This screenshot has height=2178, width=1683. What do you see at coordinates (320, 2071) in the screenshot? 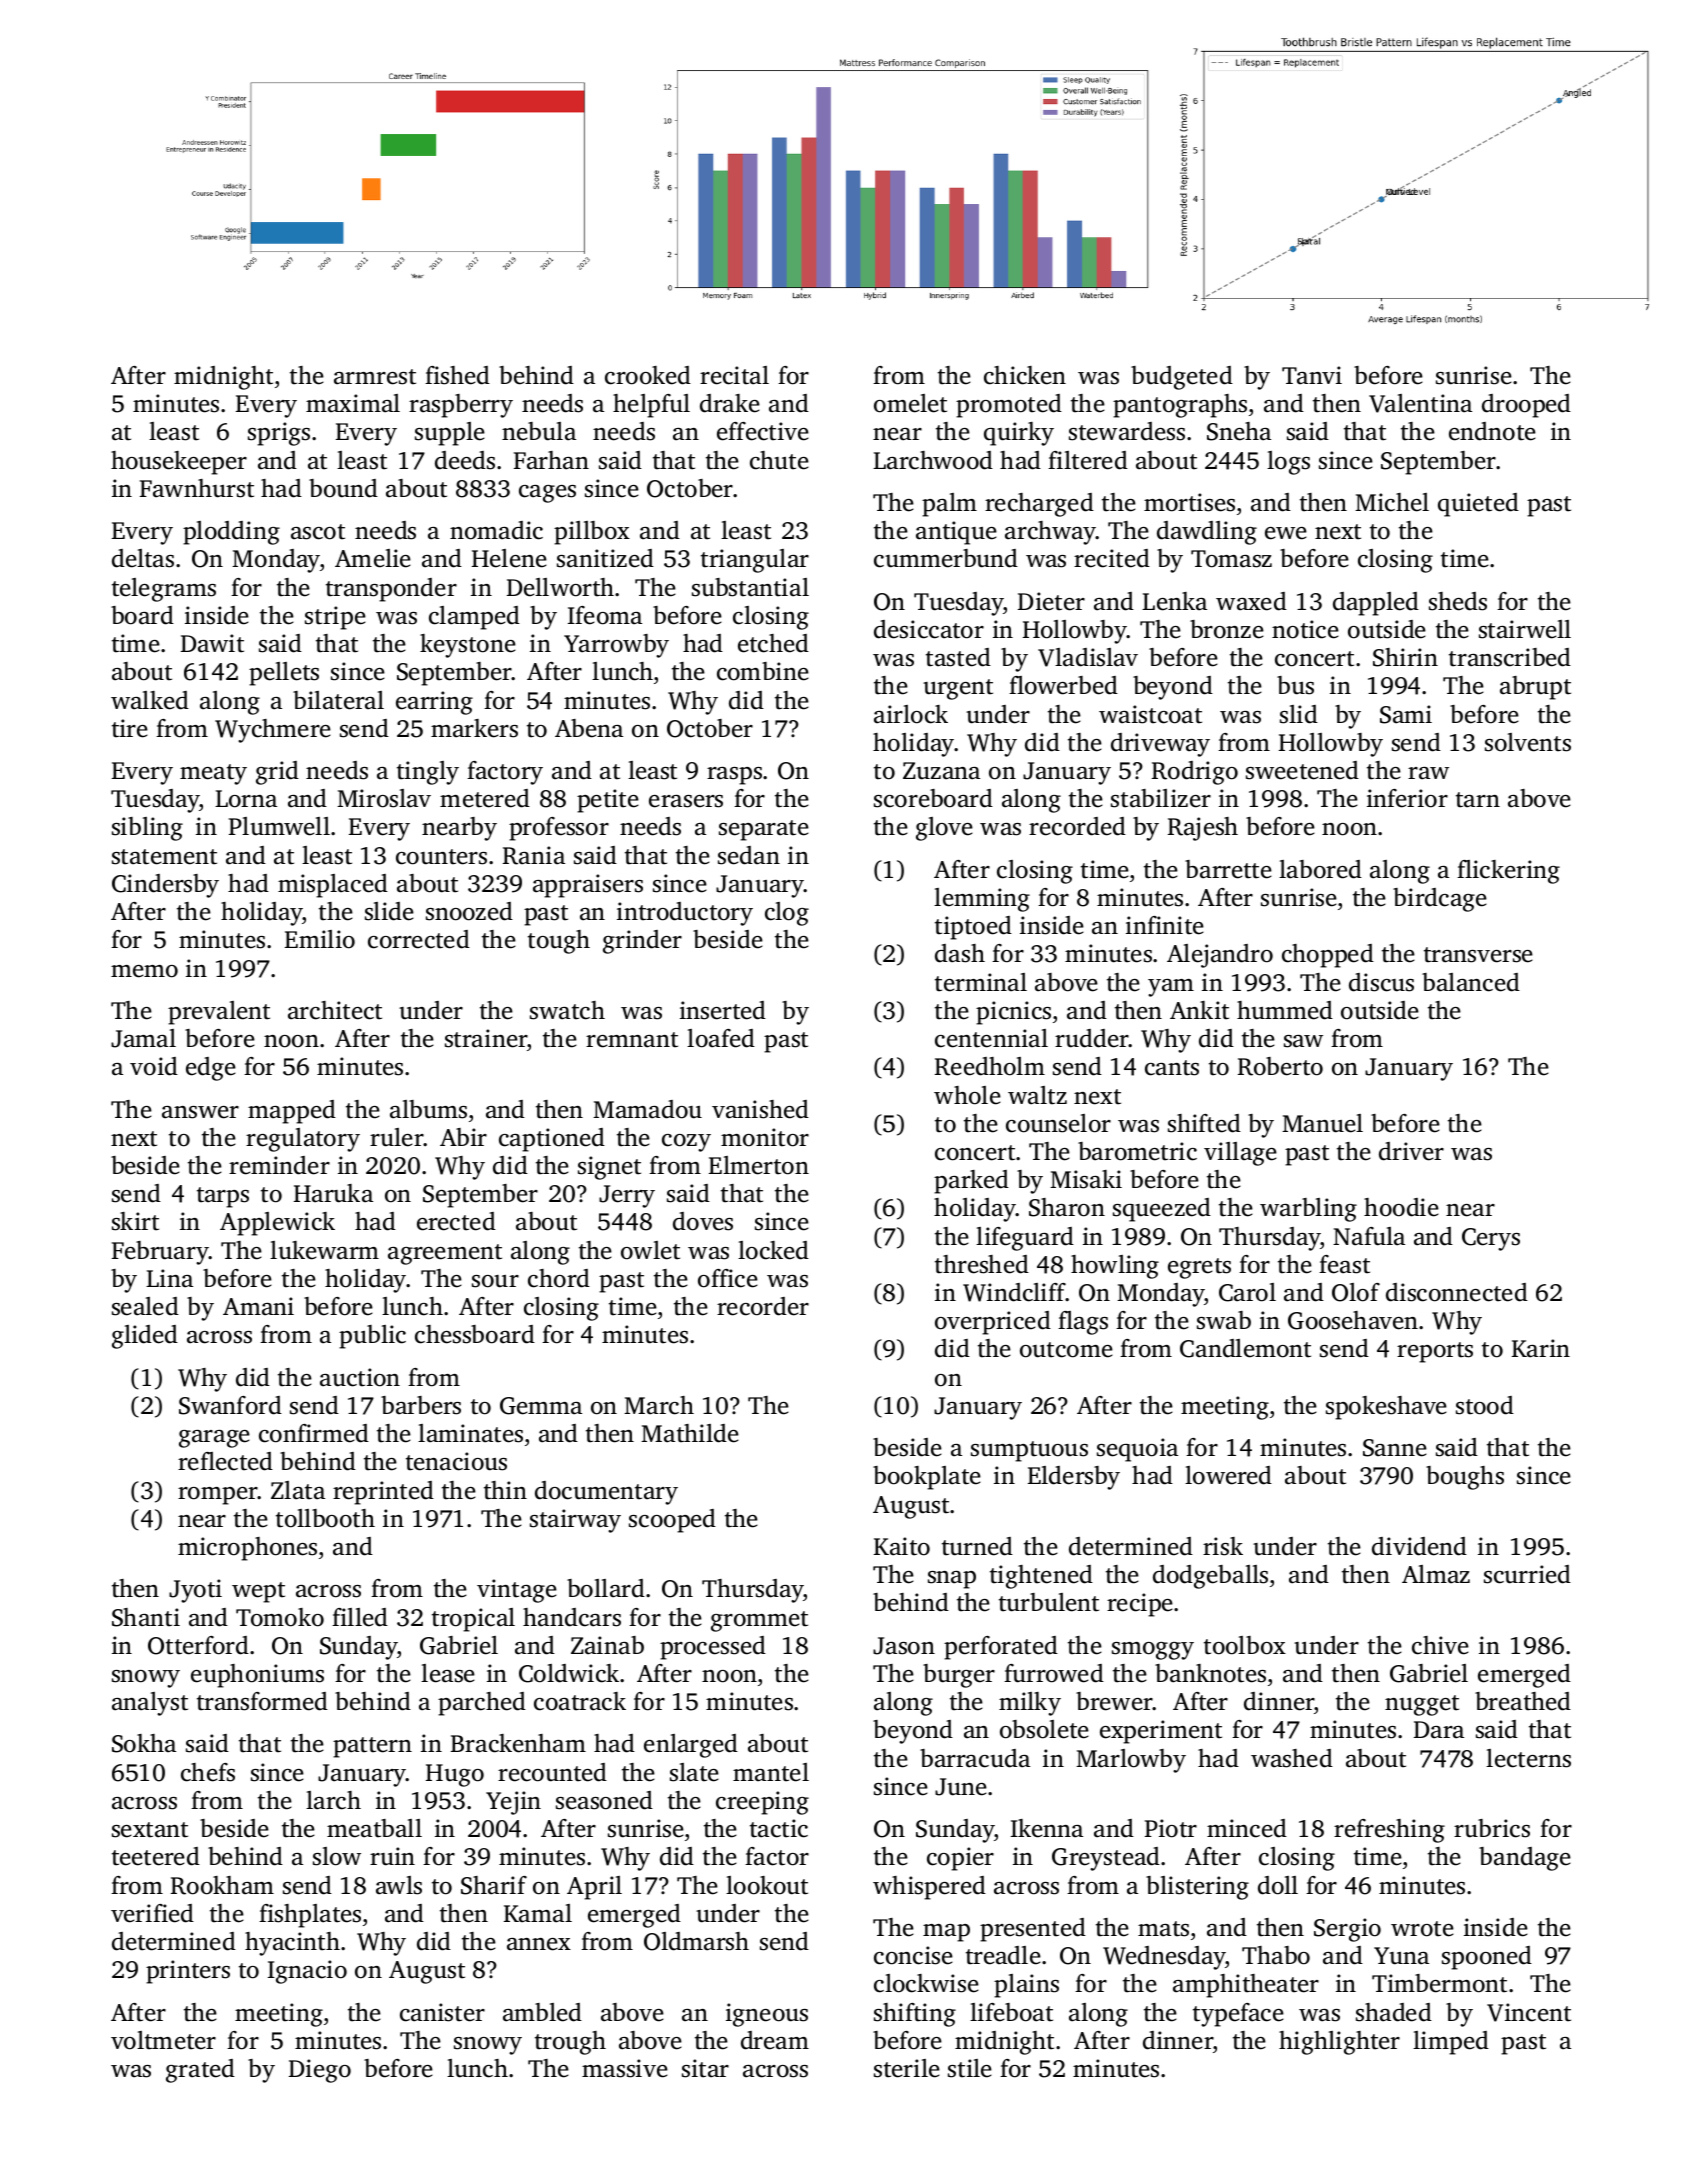
I see `Diego` at bounding box center [320, 2071].
